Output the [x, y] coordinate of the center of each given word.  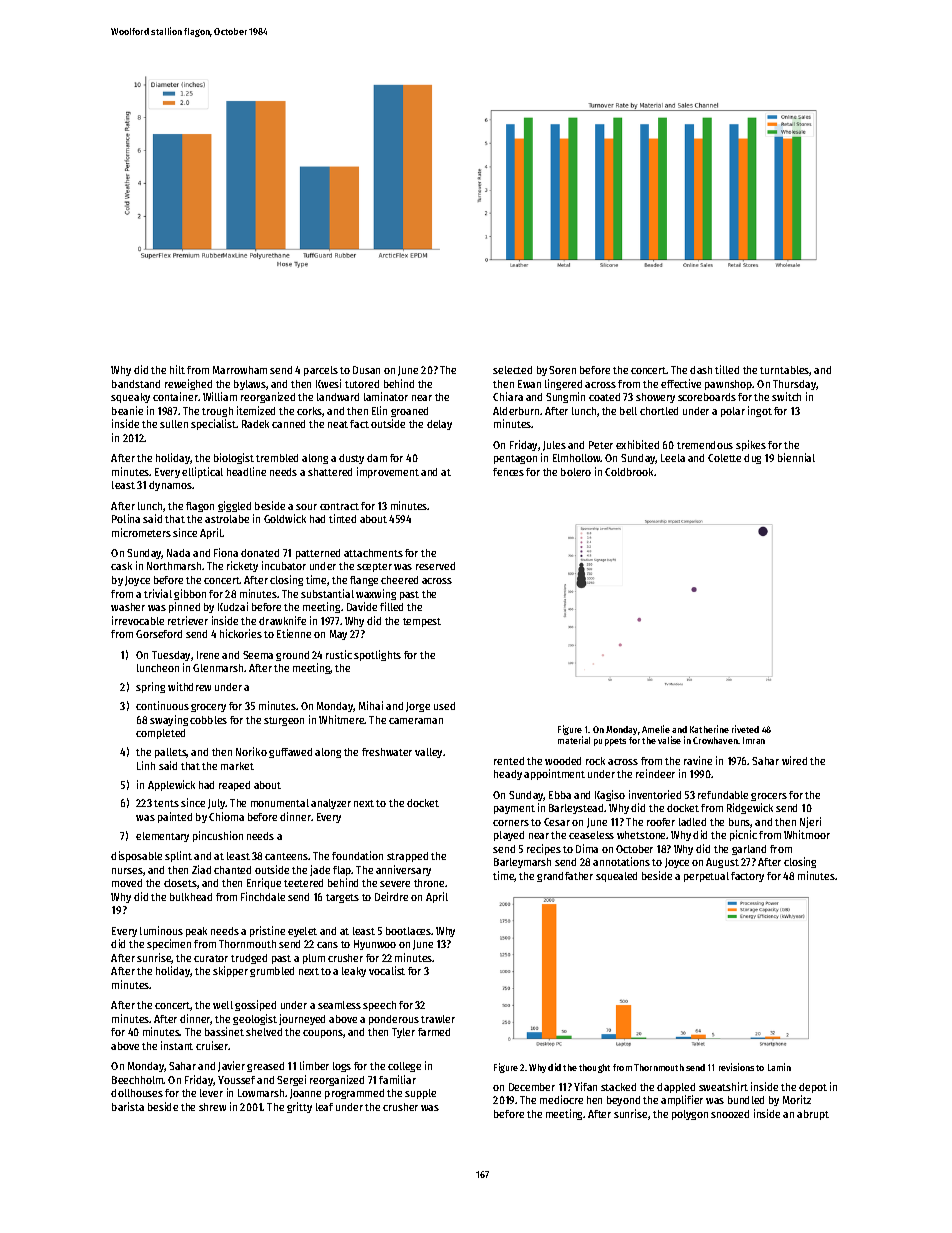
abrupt [813, 1115]
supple [420, 1094]
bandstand [136, 384]
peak [196, 932]
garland [749, 850]
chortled [659, 411]
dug [752, 459]
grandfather [565, 877]
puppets [610, 742]
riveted [745, 729]
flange [364, 581]
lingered [563, 384]
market [237, 766]
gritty [299, 1107]
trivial [158, 593]
